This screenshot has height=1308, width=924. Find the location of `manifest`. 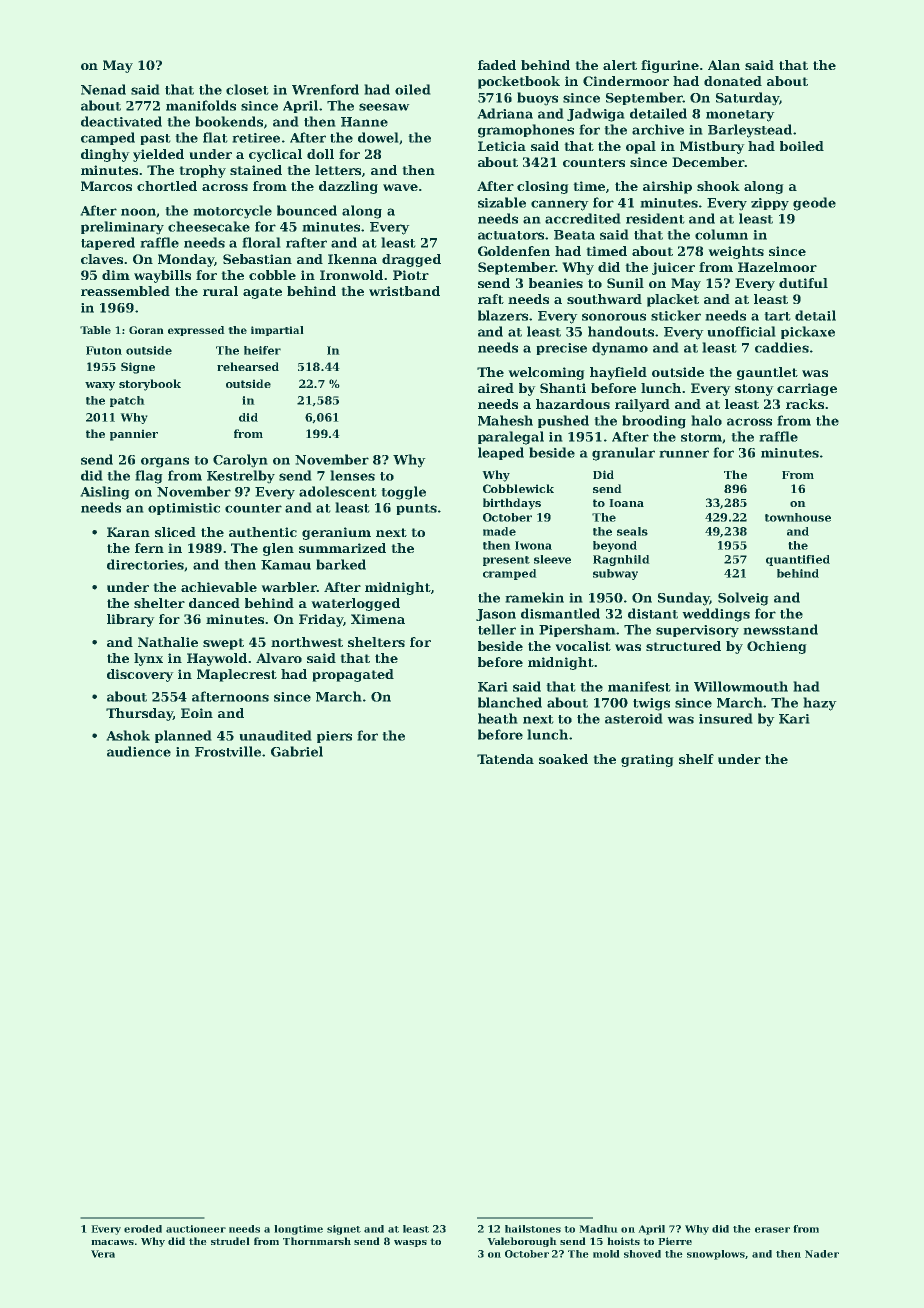

manifest is located at coordinates (639, 686).
